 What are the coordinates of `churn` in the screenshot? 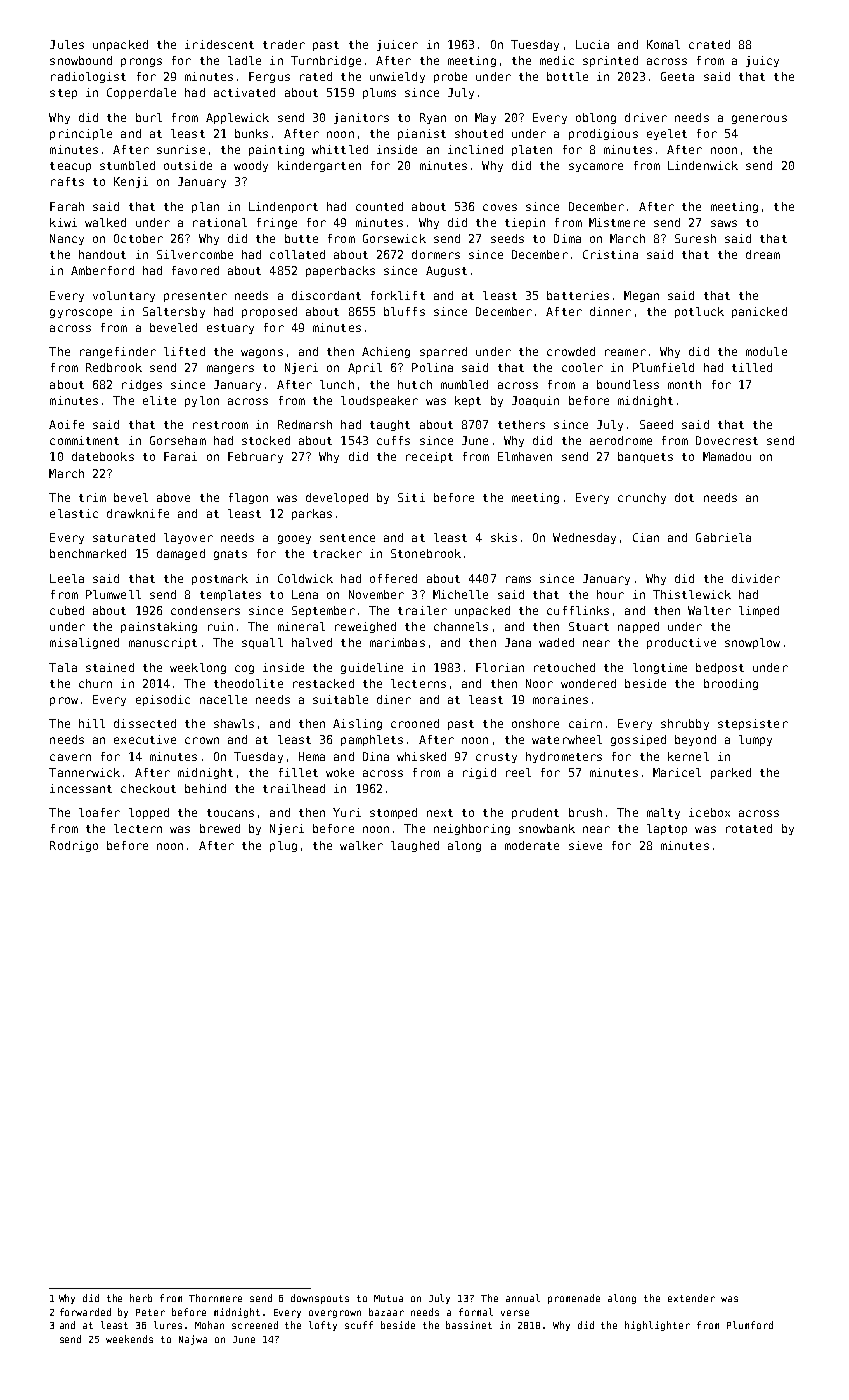 It's located at (95, 683).
